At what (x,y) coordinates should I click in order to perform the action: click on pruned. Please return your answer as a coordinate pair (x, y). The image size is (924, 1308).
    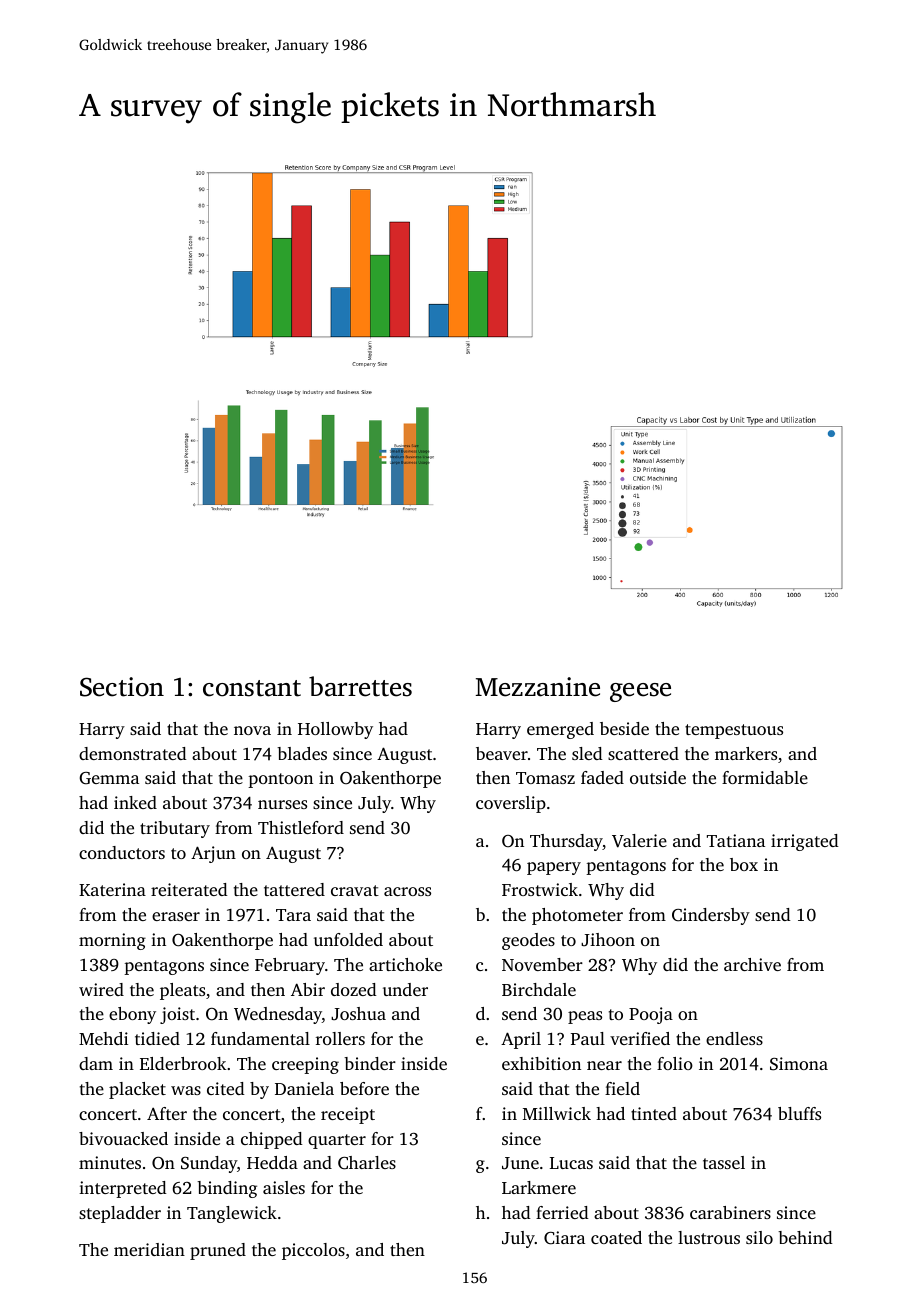
    Looking at the image, I should click on (218, 1251).
